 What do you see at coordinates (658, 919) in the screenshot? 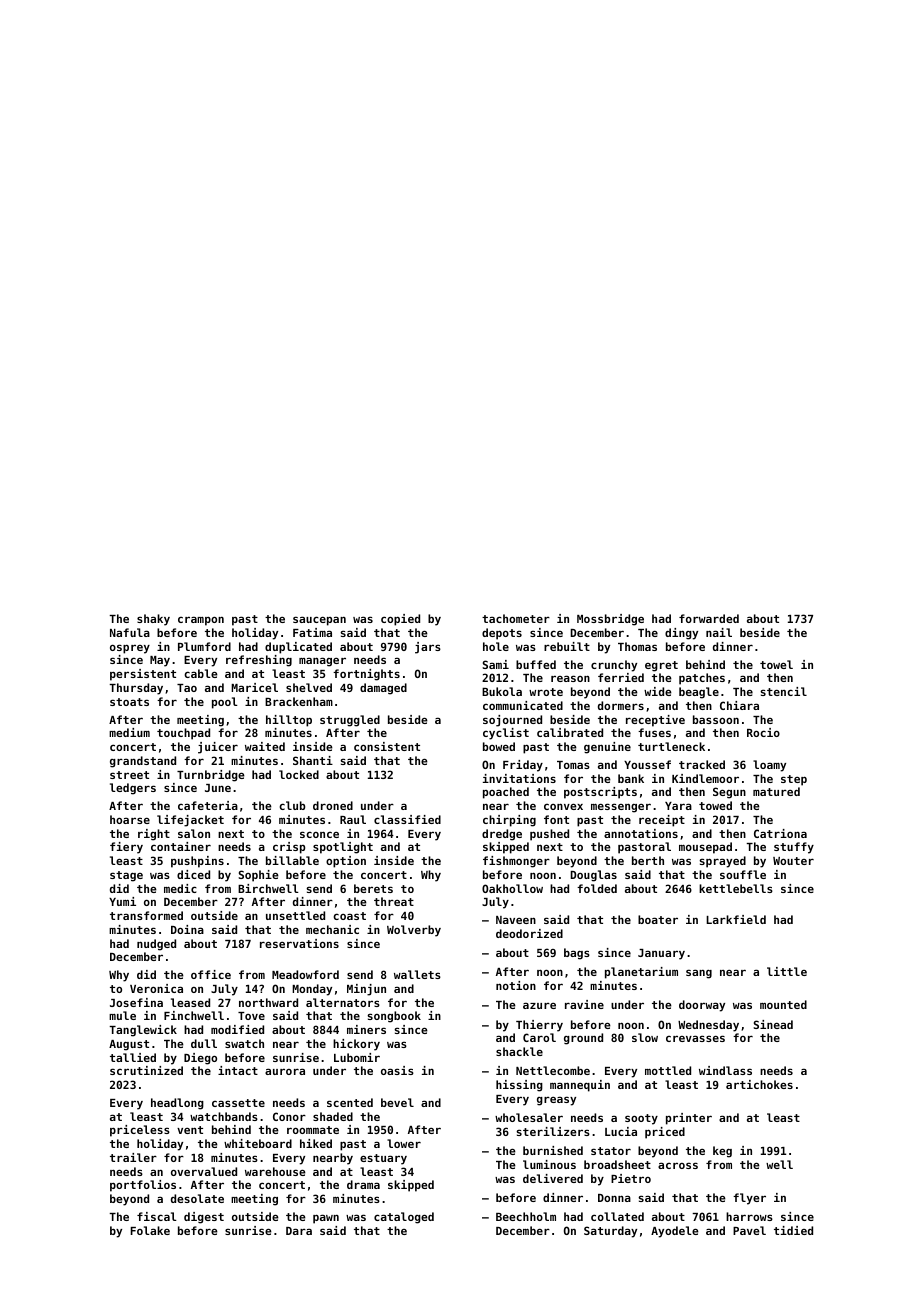
I see `boater` at bounding box center [658, 919].
